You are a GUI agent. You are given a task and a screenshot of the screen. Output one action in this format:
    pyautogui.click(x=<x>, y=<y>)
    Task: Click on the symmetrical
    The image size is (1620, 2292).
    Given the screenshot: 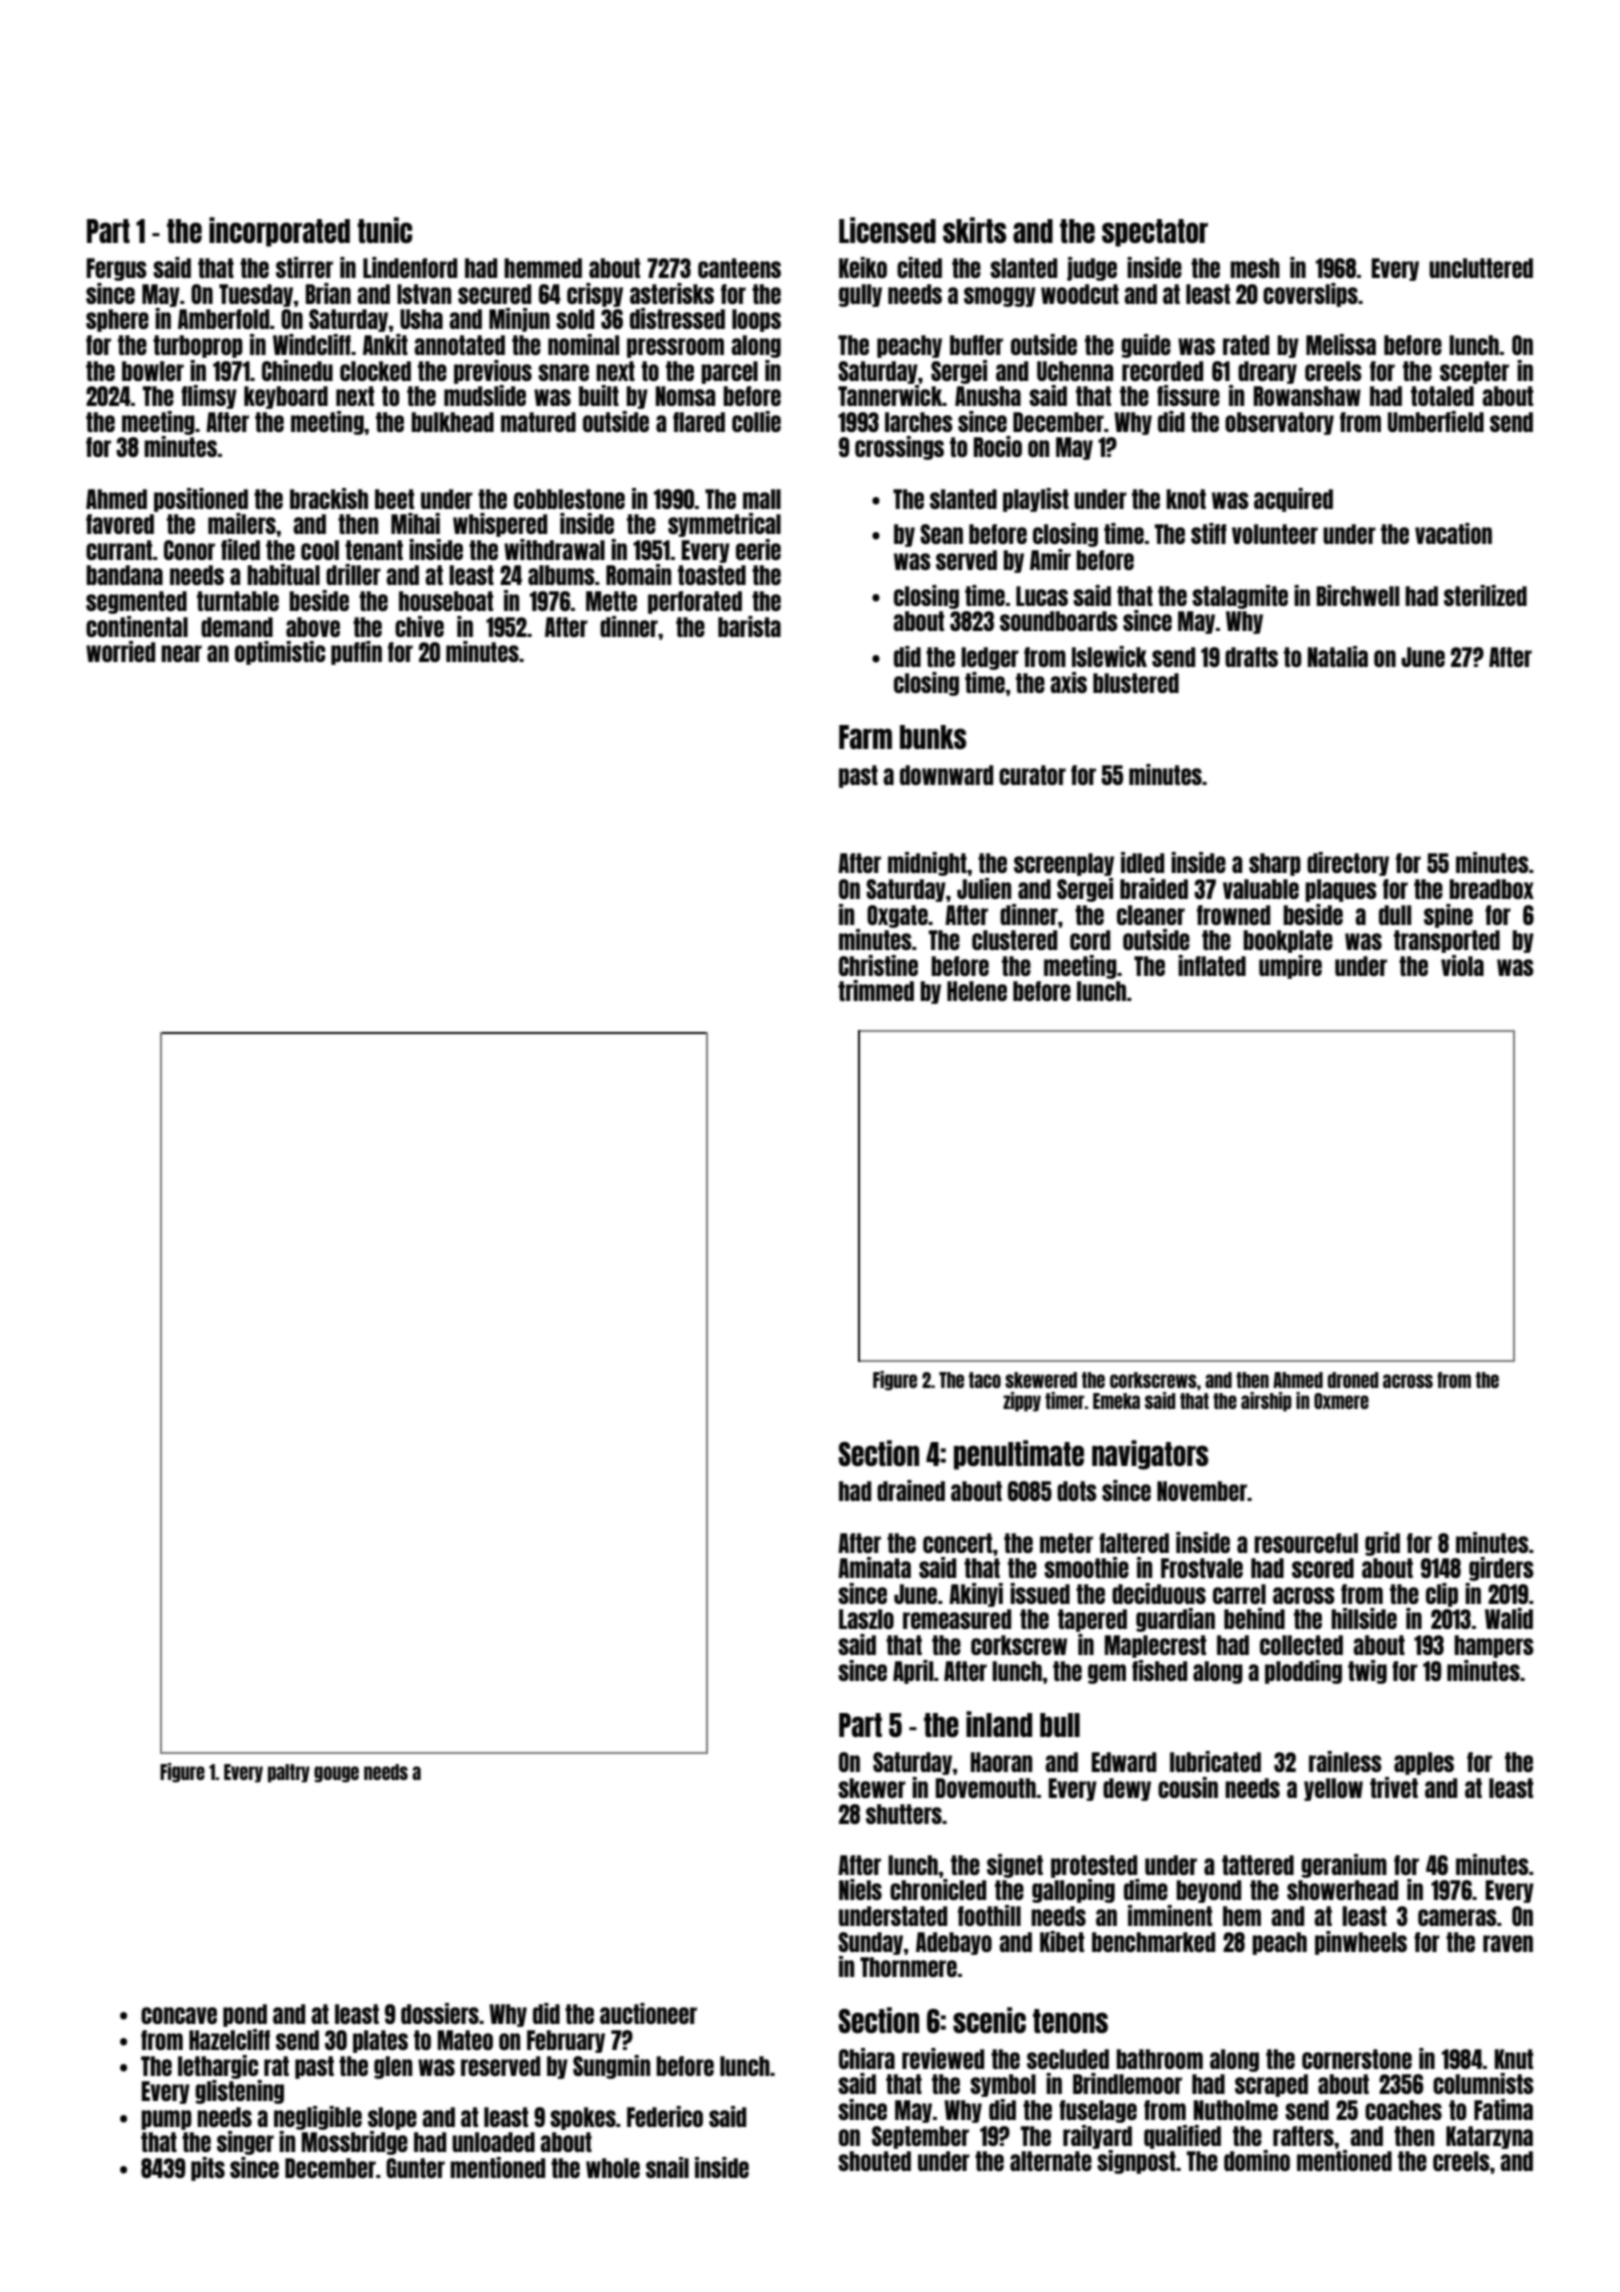 What is the action you would take?
    pyautogui.click(x=724, y=525)
